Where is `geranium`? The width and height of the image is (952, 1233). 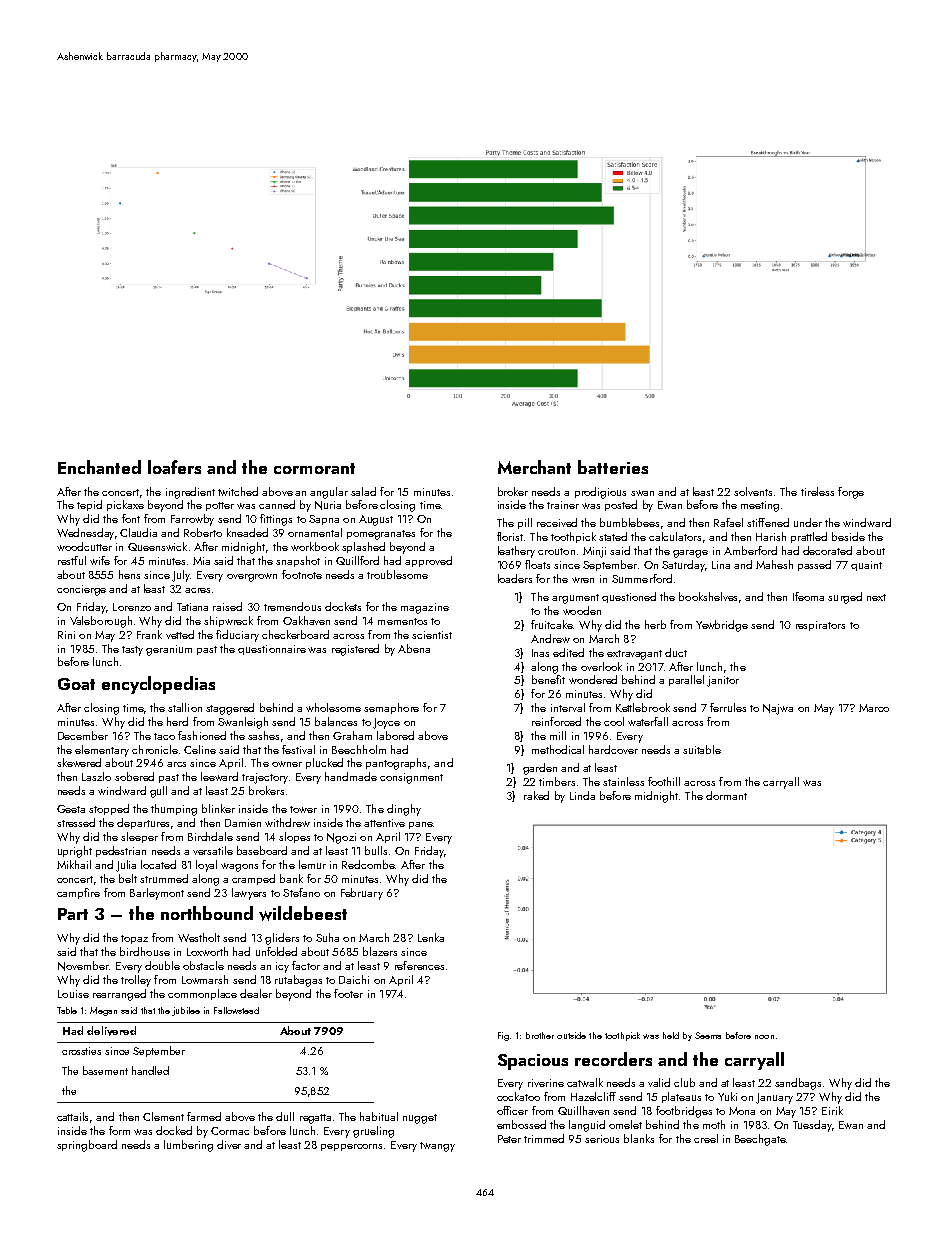
geranium is located at coordinates (169, 650).
